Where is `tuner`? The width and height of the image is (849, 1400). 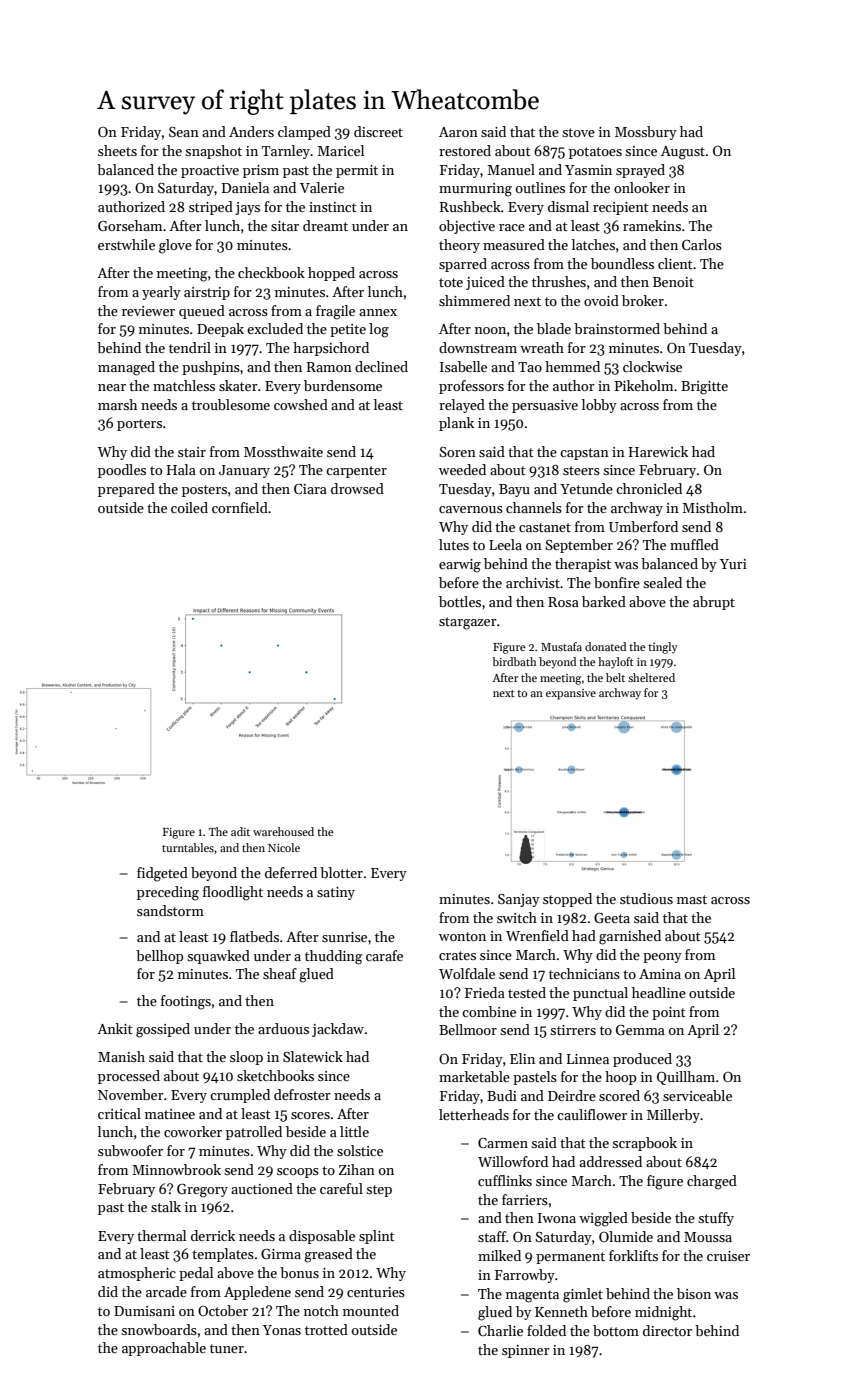 tuner is located at coordinates (227, 1348).
